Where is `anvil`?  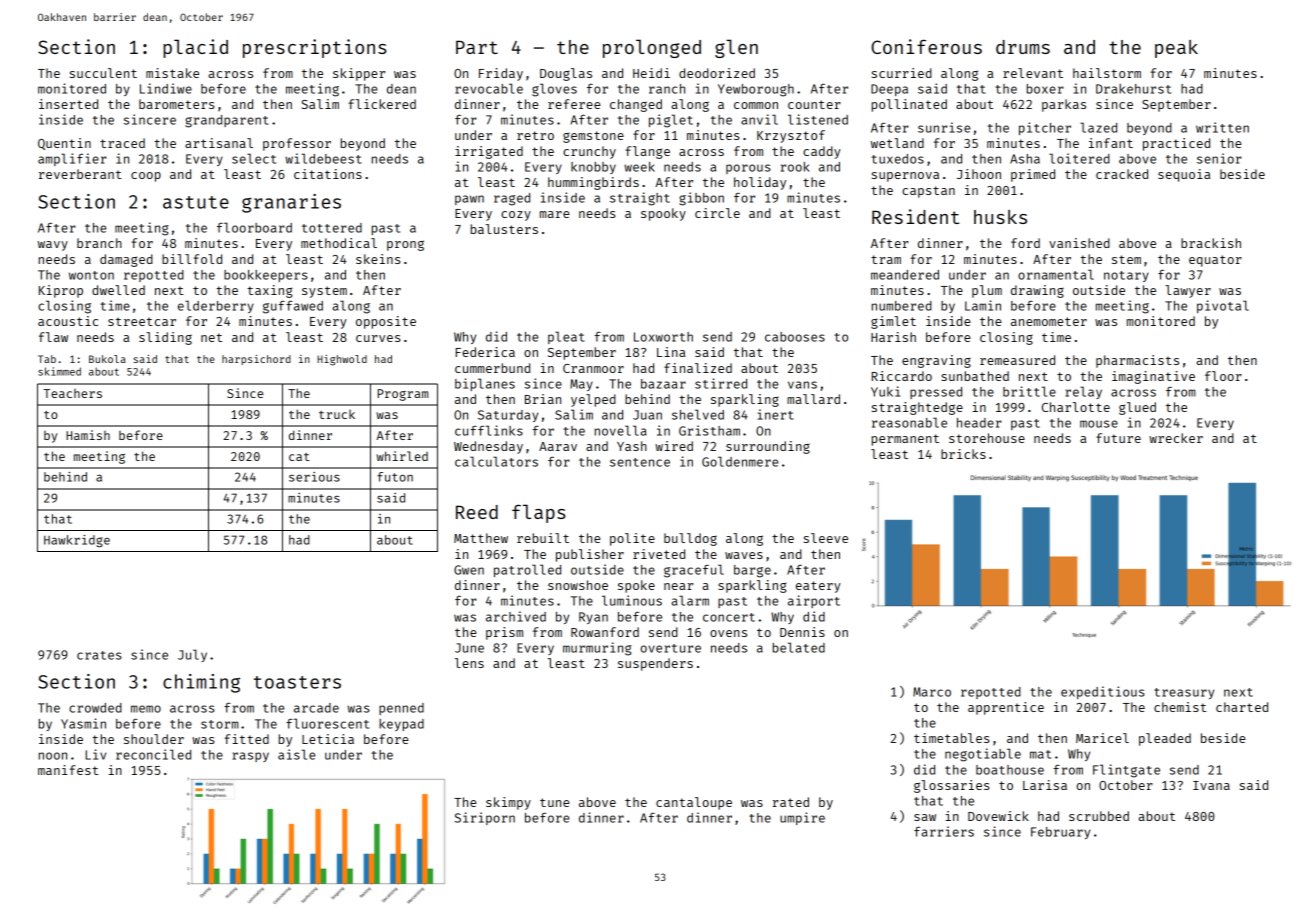
anvil is located at coordinates (759, 119).
